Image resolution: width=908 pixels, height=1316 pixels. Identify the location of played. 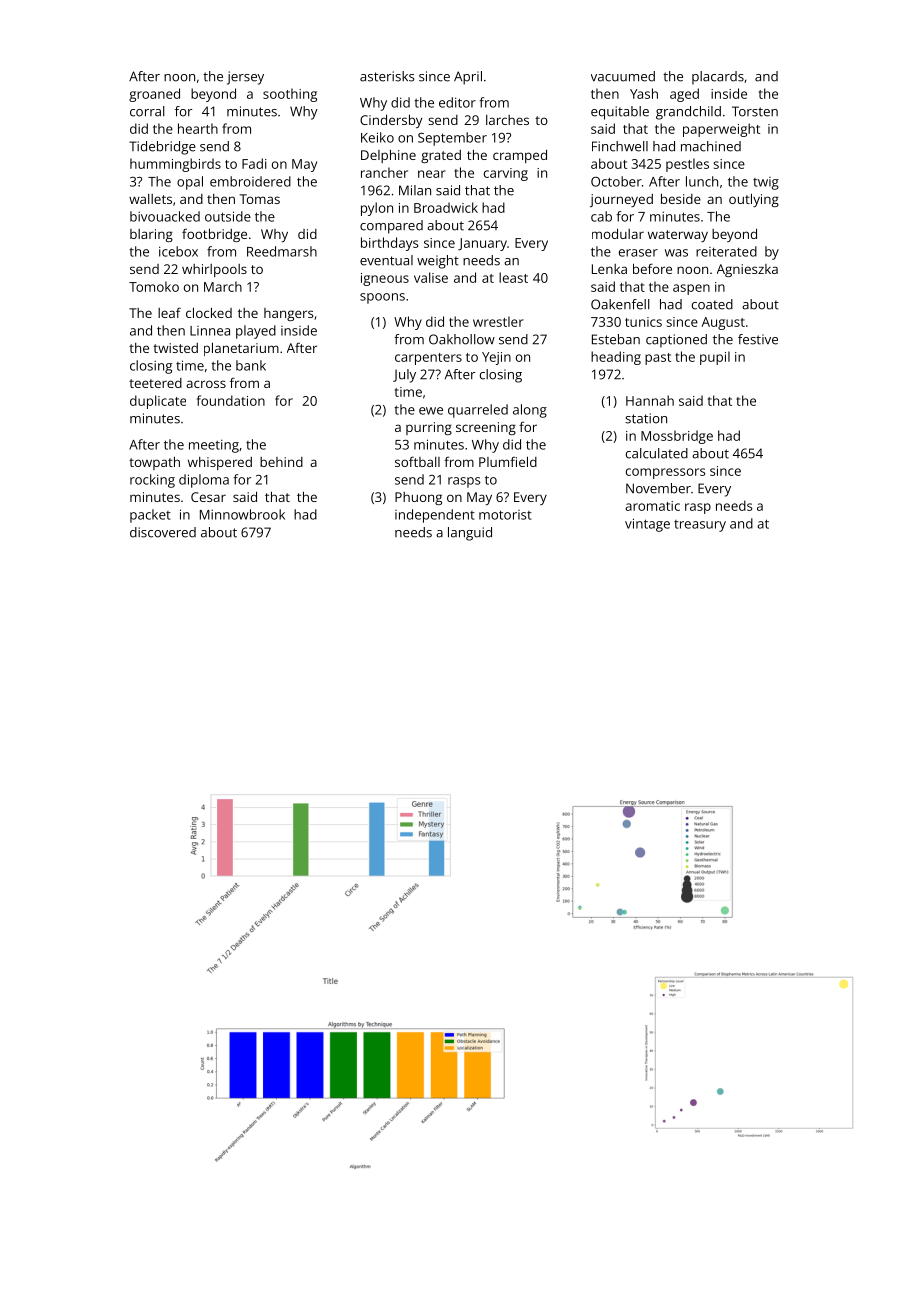
(256, 332).
